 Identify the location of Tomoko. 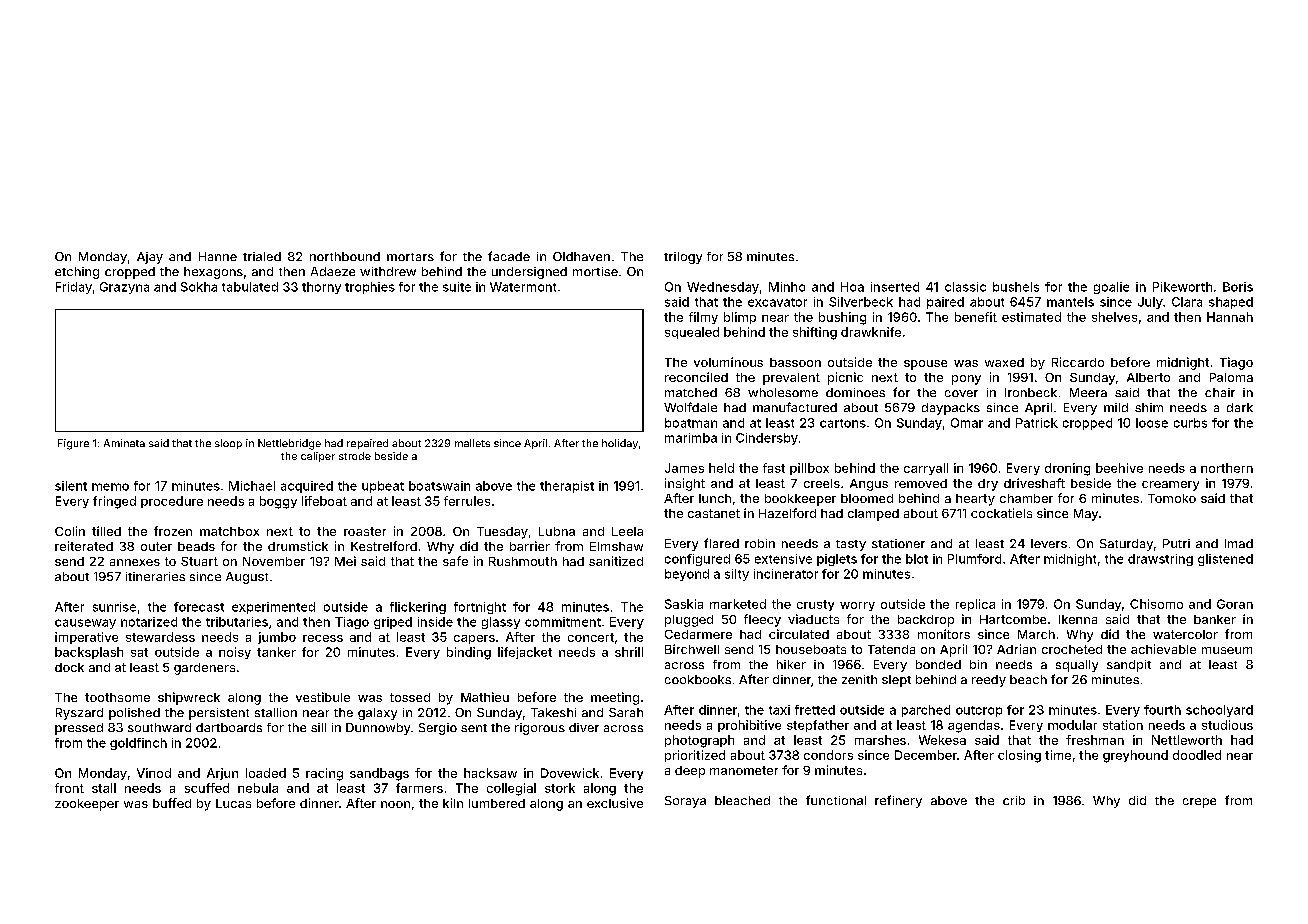
(1172, 498).
